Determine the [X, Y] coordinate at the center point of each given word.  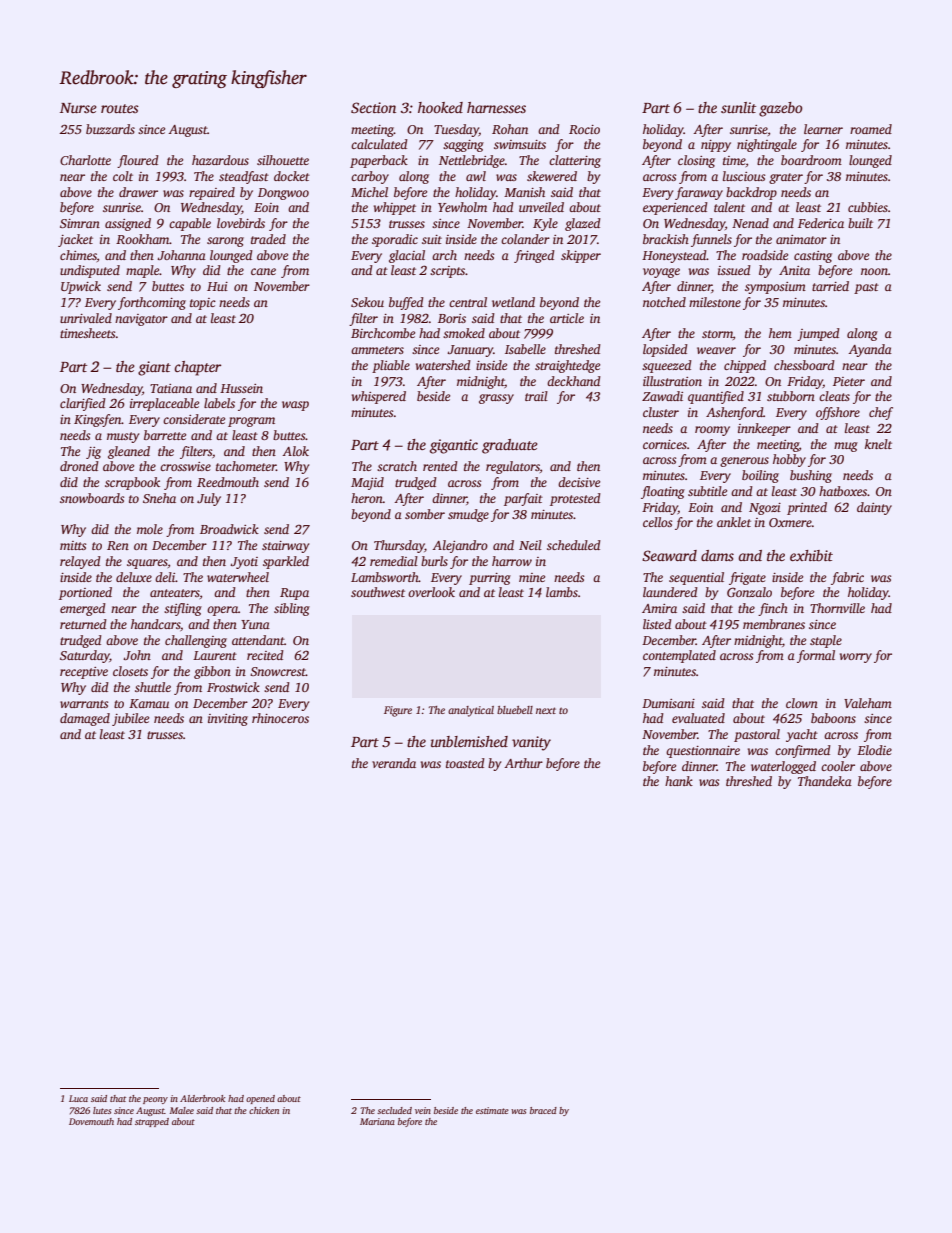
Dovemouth [91, 1121]
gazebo [780, 109]
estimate [492, 1110]
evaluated [698, 718]
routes [120, 108]
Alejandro [460, 546]
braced [543, 1110]
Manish [524, 192]
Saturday [85, 656]
